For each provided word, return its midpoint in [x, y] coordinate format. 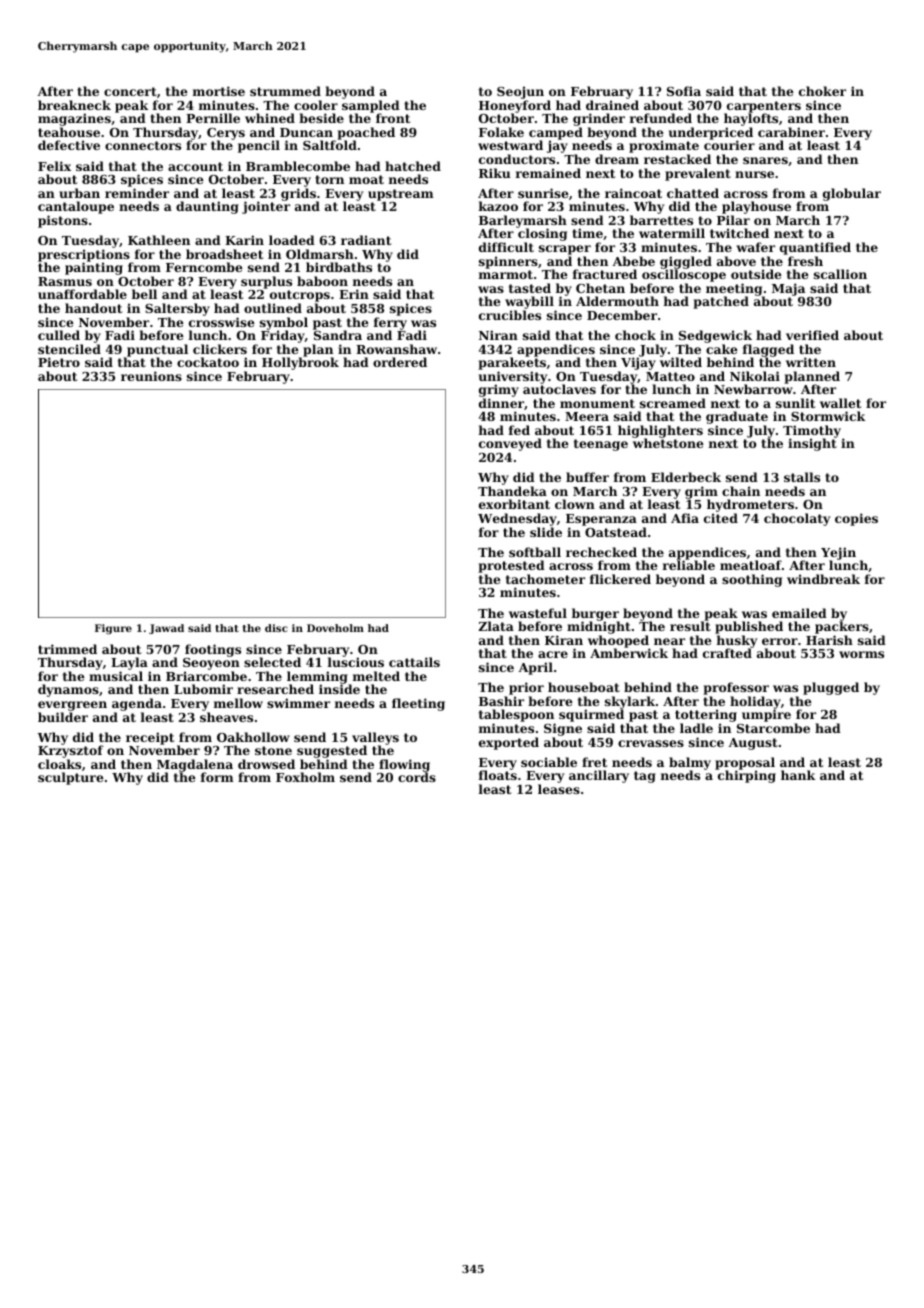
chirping [747, 777]
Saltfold [330, 145]
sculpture [70, 779]
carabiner [791, 132]
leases [559, 789]
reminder [137, 193]
